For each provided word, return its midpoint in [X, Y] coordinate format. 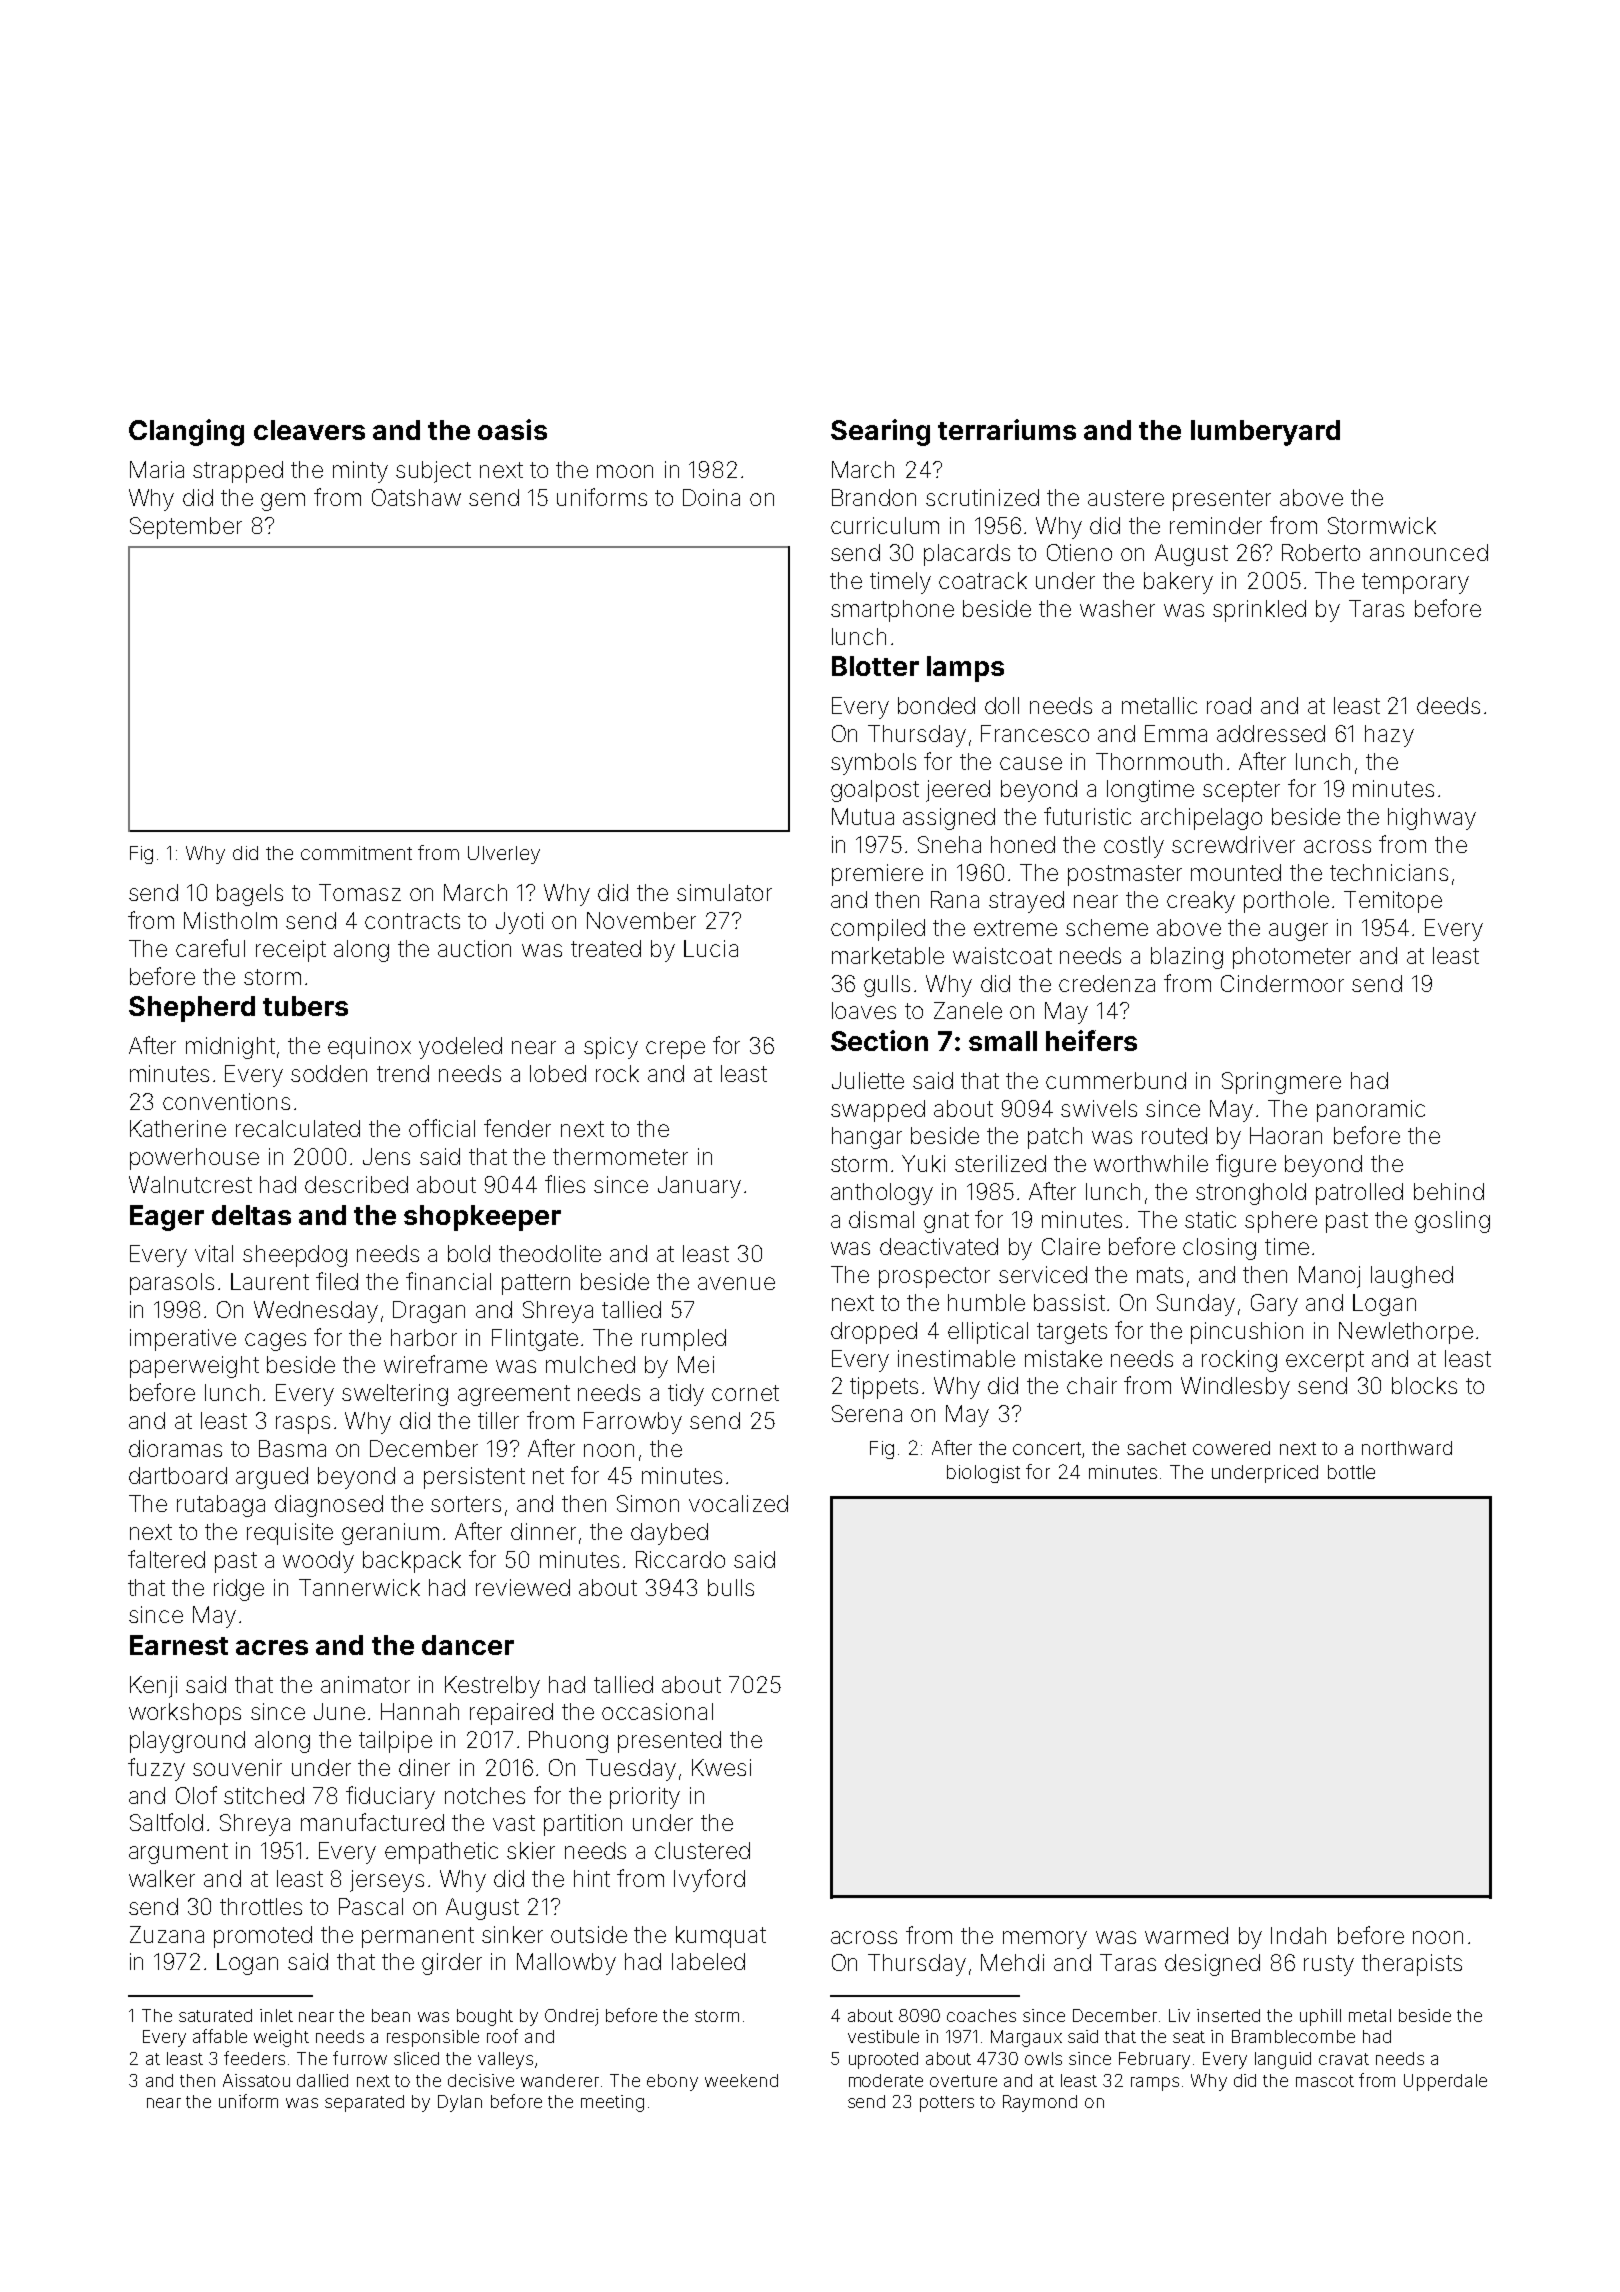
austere [1126, 498]
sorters [466, 1504]
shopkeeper [482, 1218]
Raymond [1040, 2103]
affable [220, 2036]
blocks [1424, 1385]
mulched [590, 1364]
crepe [675, 1050]
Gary [1274, 1305]
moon [625, 471]
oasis [512, 429]
